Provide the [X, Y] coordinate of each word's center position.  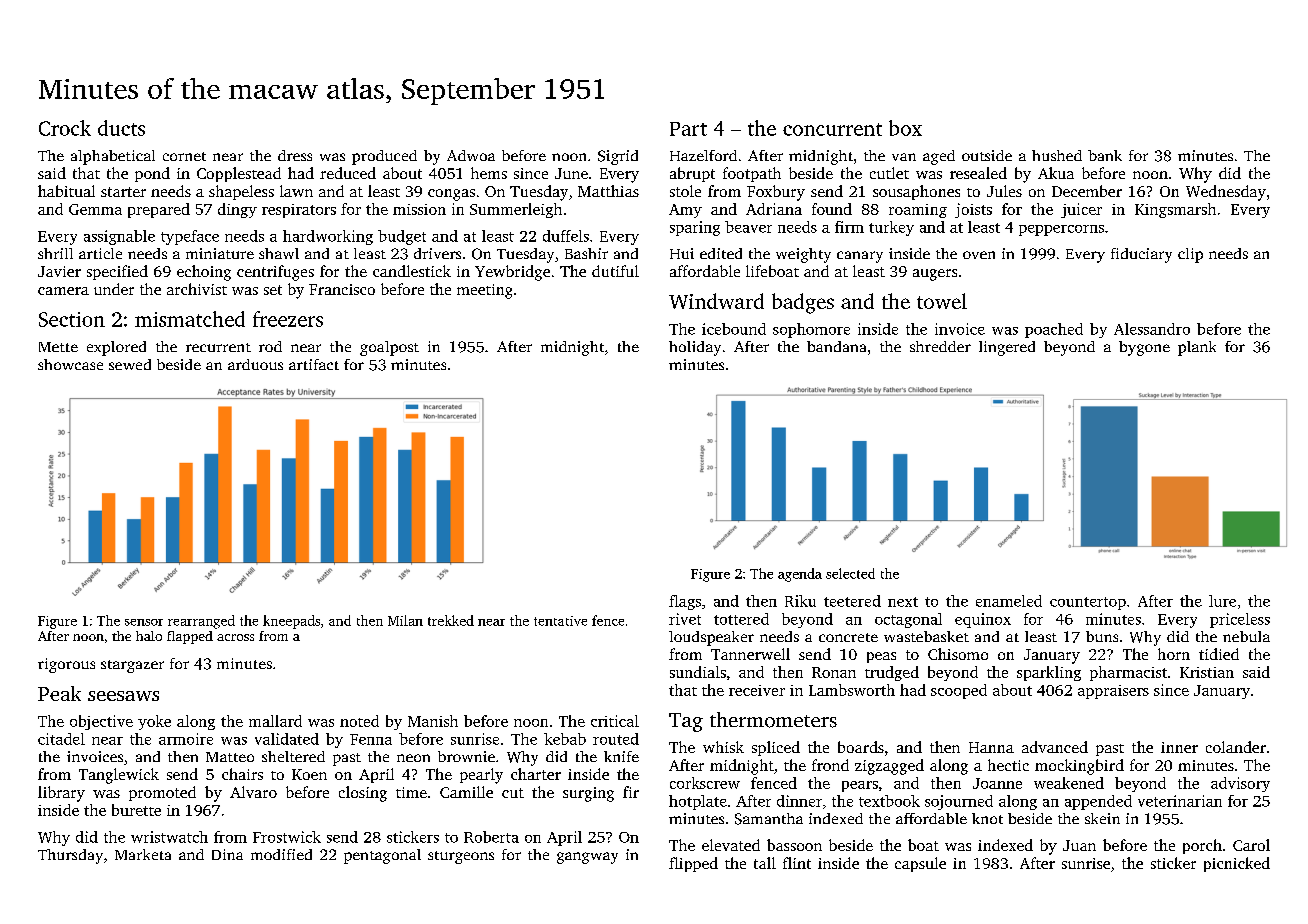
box [905, 128]
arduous [255, 364]
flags [685, 602]
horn [1174, 654]
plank [1197, 348]
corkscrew [705, 783]
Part [688, 129]
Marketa [143, 854]
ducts [121, 128]
